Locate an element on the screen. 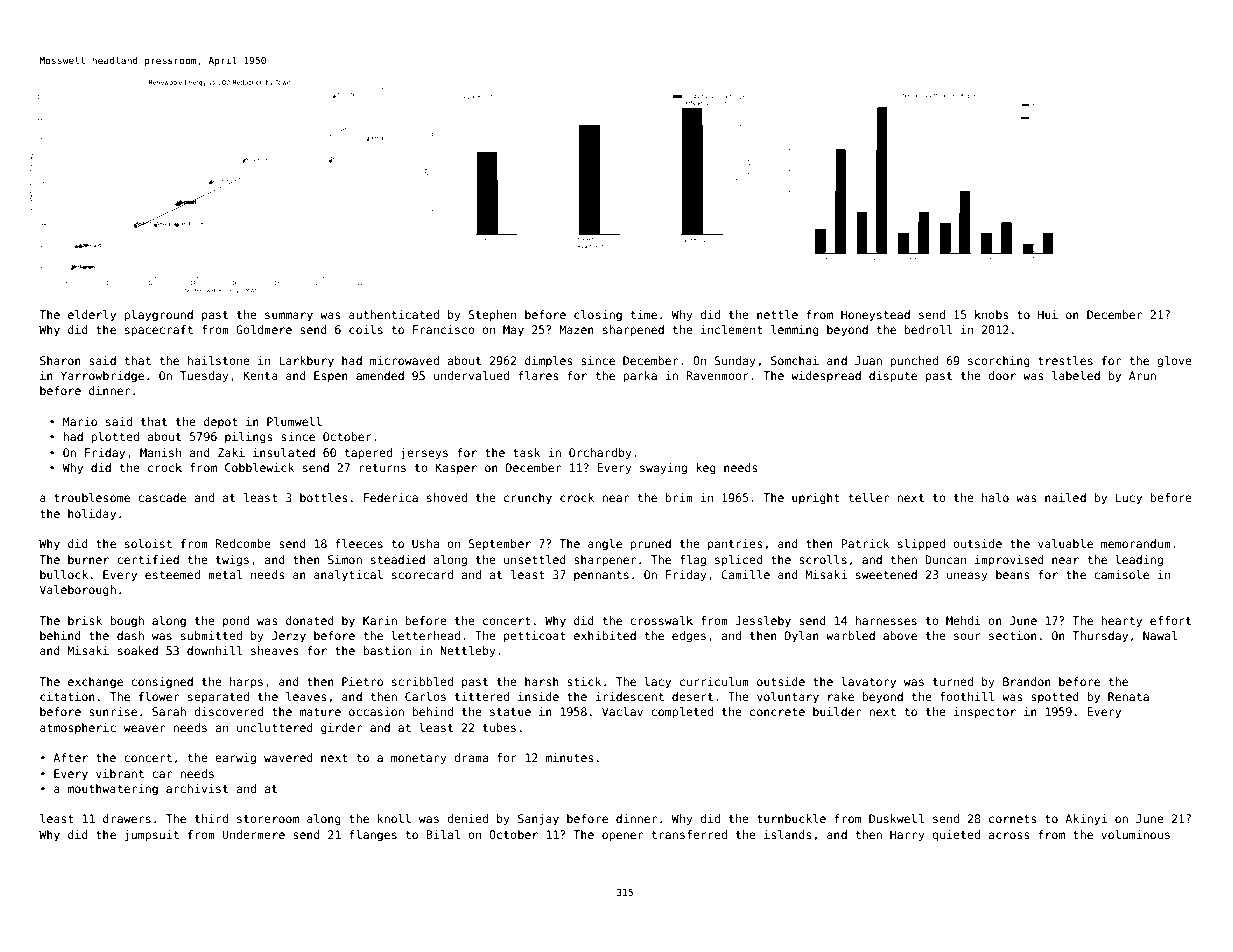  tubes is located at coordinates (499, 727).
